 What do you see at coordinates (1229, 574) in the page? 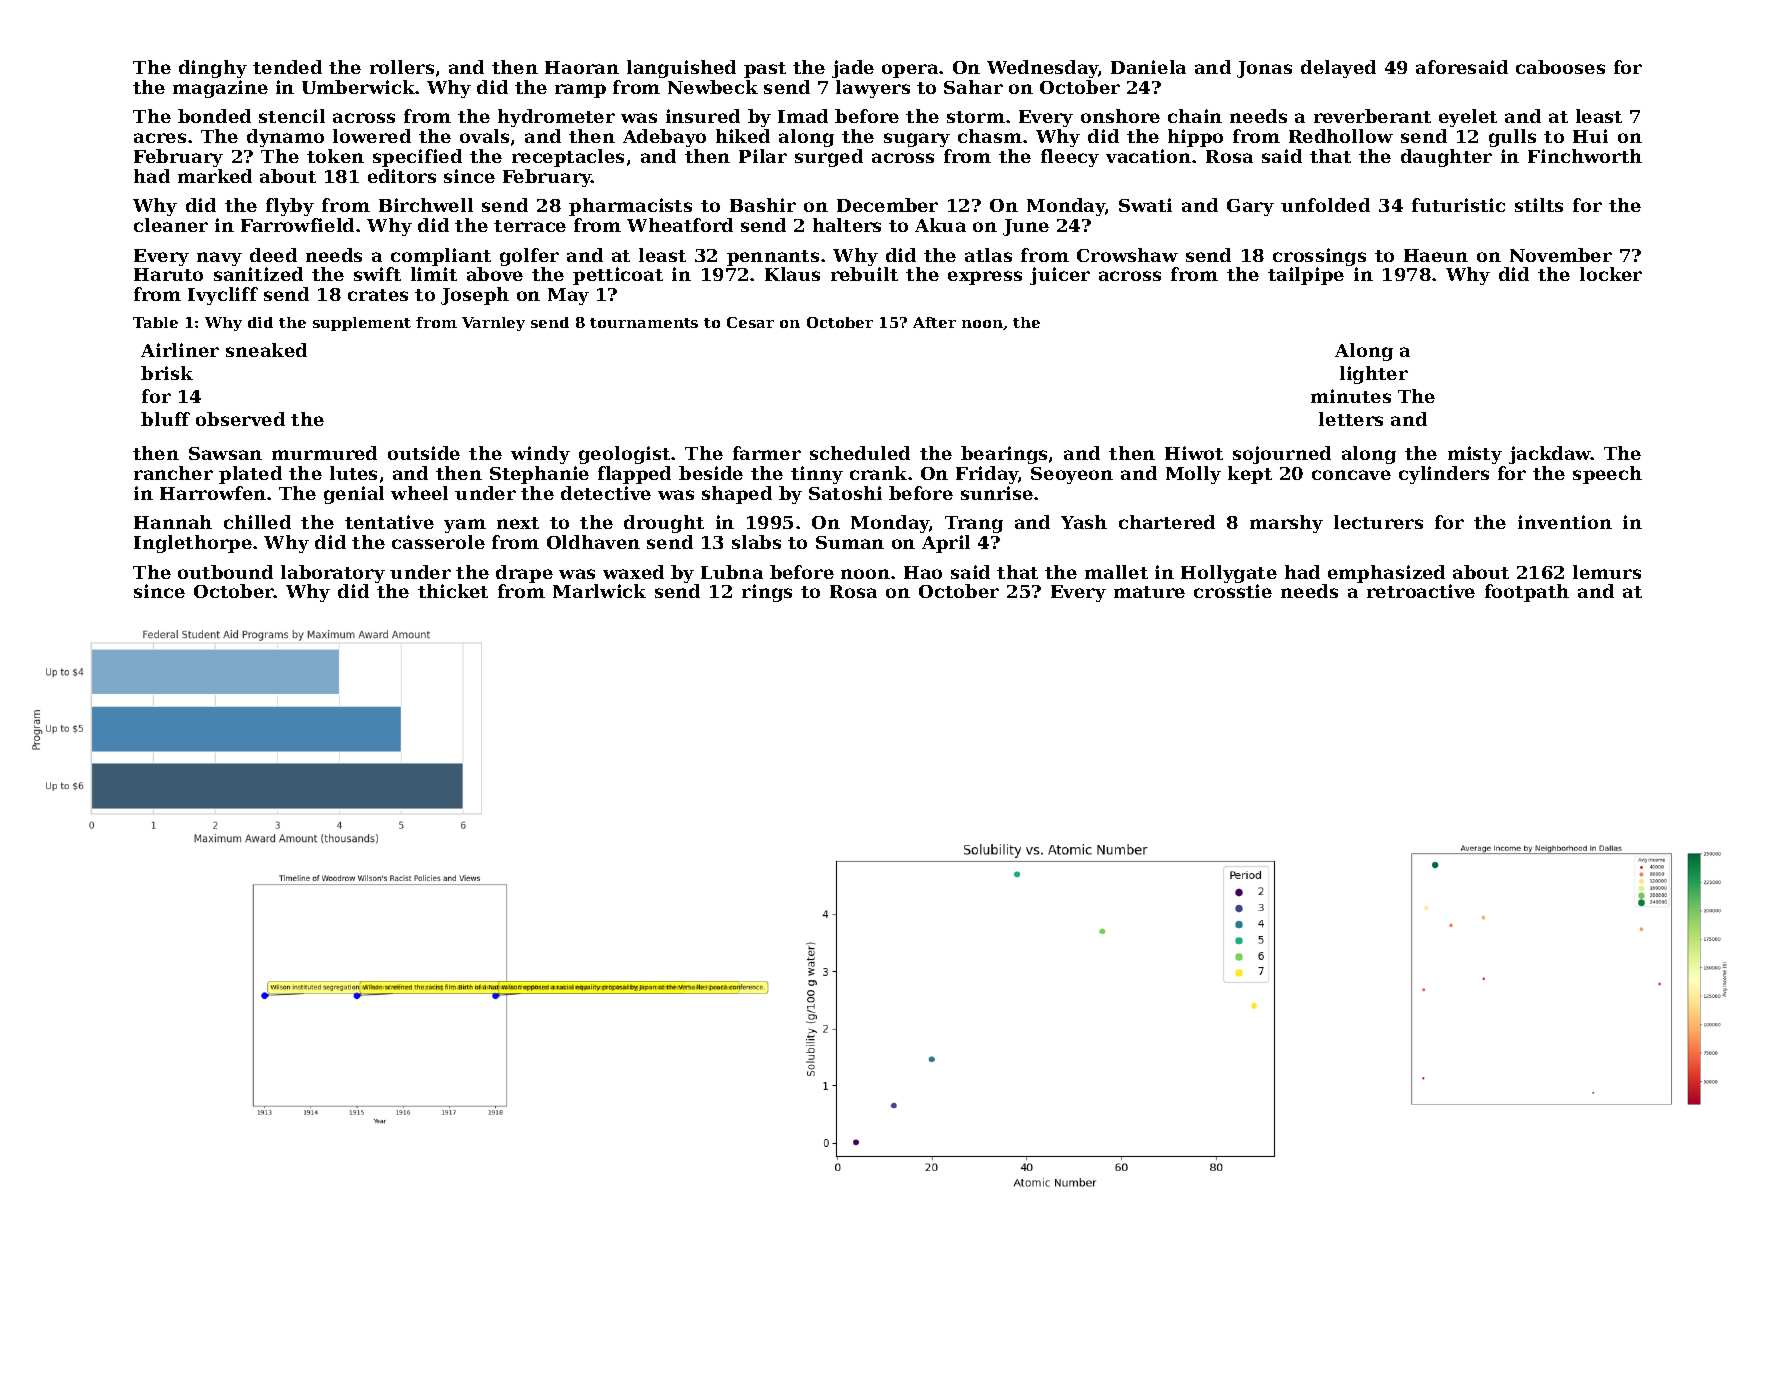
I see `Hollygate` at bounding box center [1229, 574].
